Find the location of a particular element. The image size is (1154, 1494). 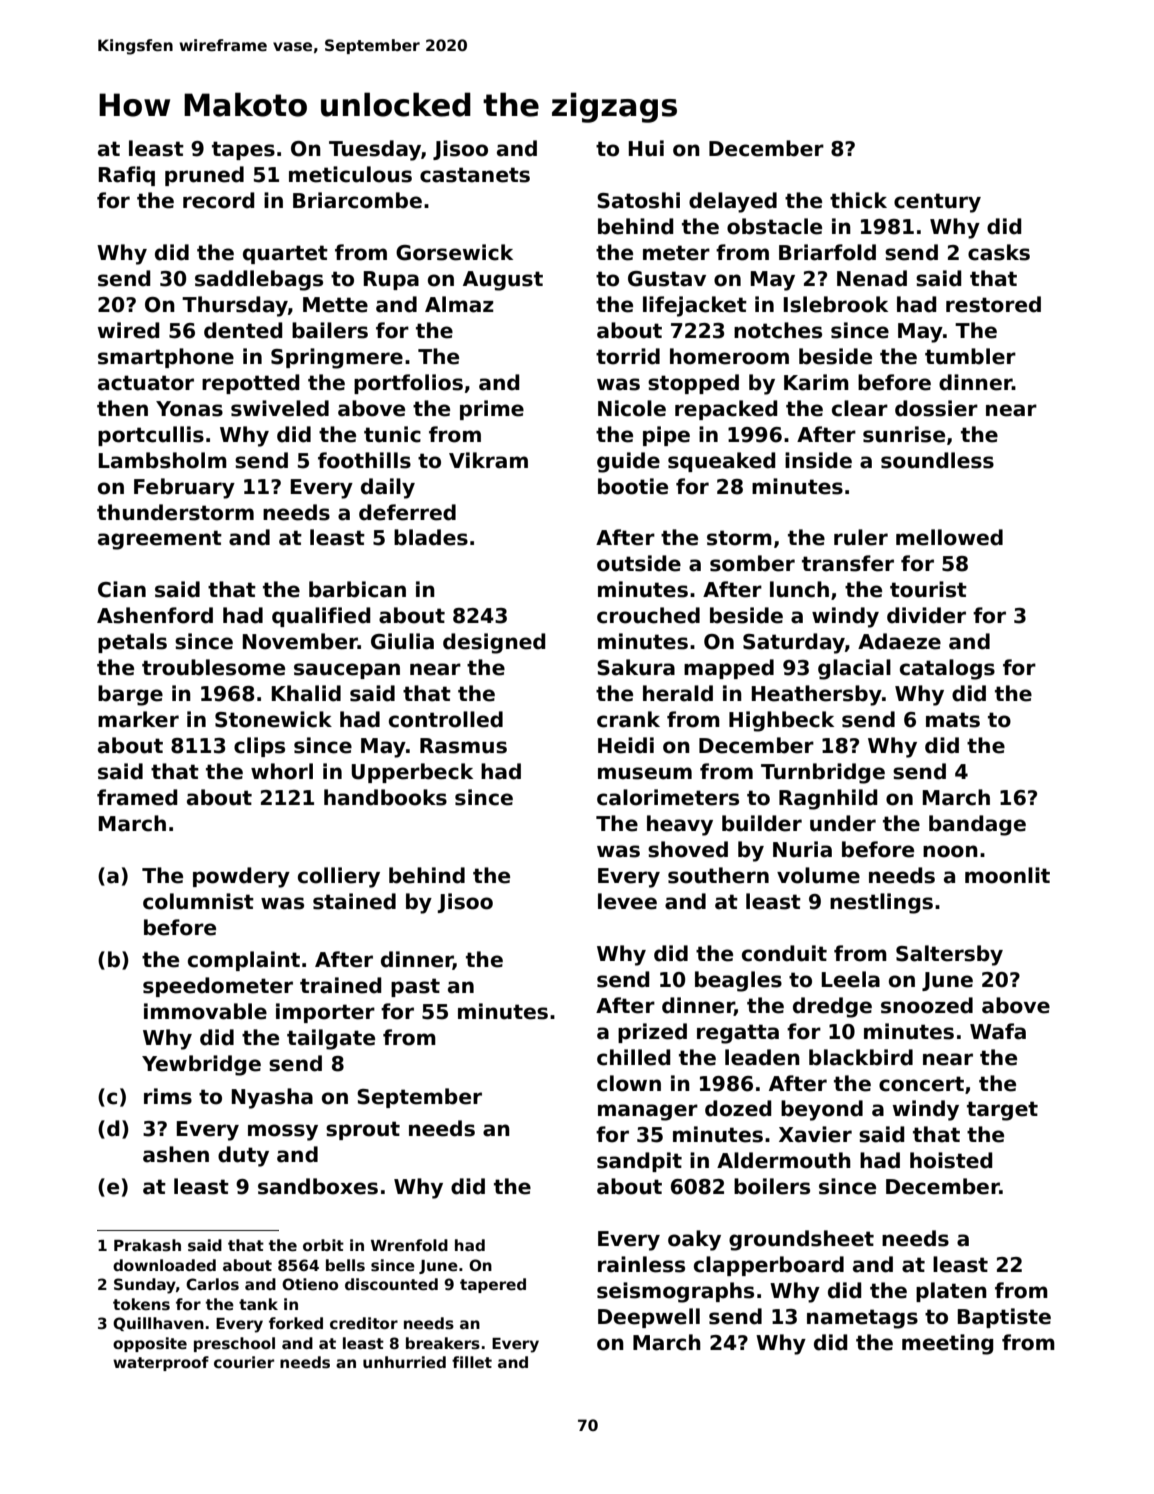

duty is located at coordinates (243, 1156).
